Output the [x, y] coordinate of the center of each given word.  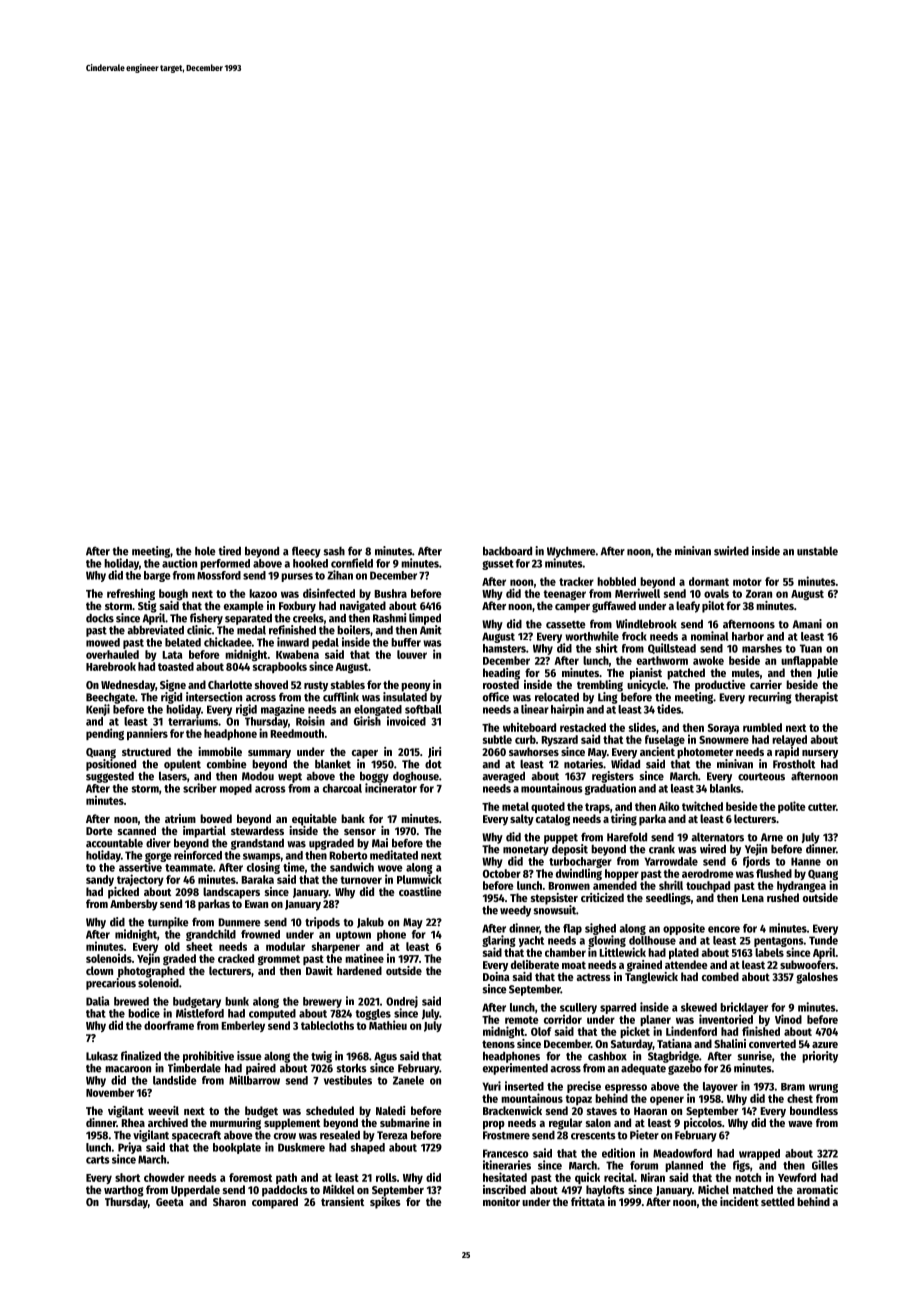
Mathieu [388, 1025]
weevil [163, 1110]
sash [334, 551]
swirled [731, 551]
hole [205, 551]
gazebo [685, 1069]
